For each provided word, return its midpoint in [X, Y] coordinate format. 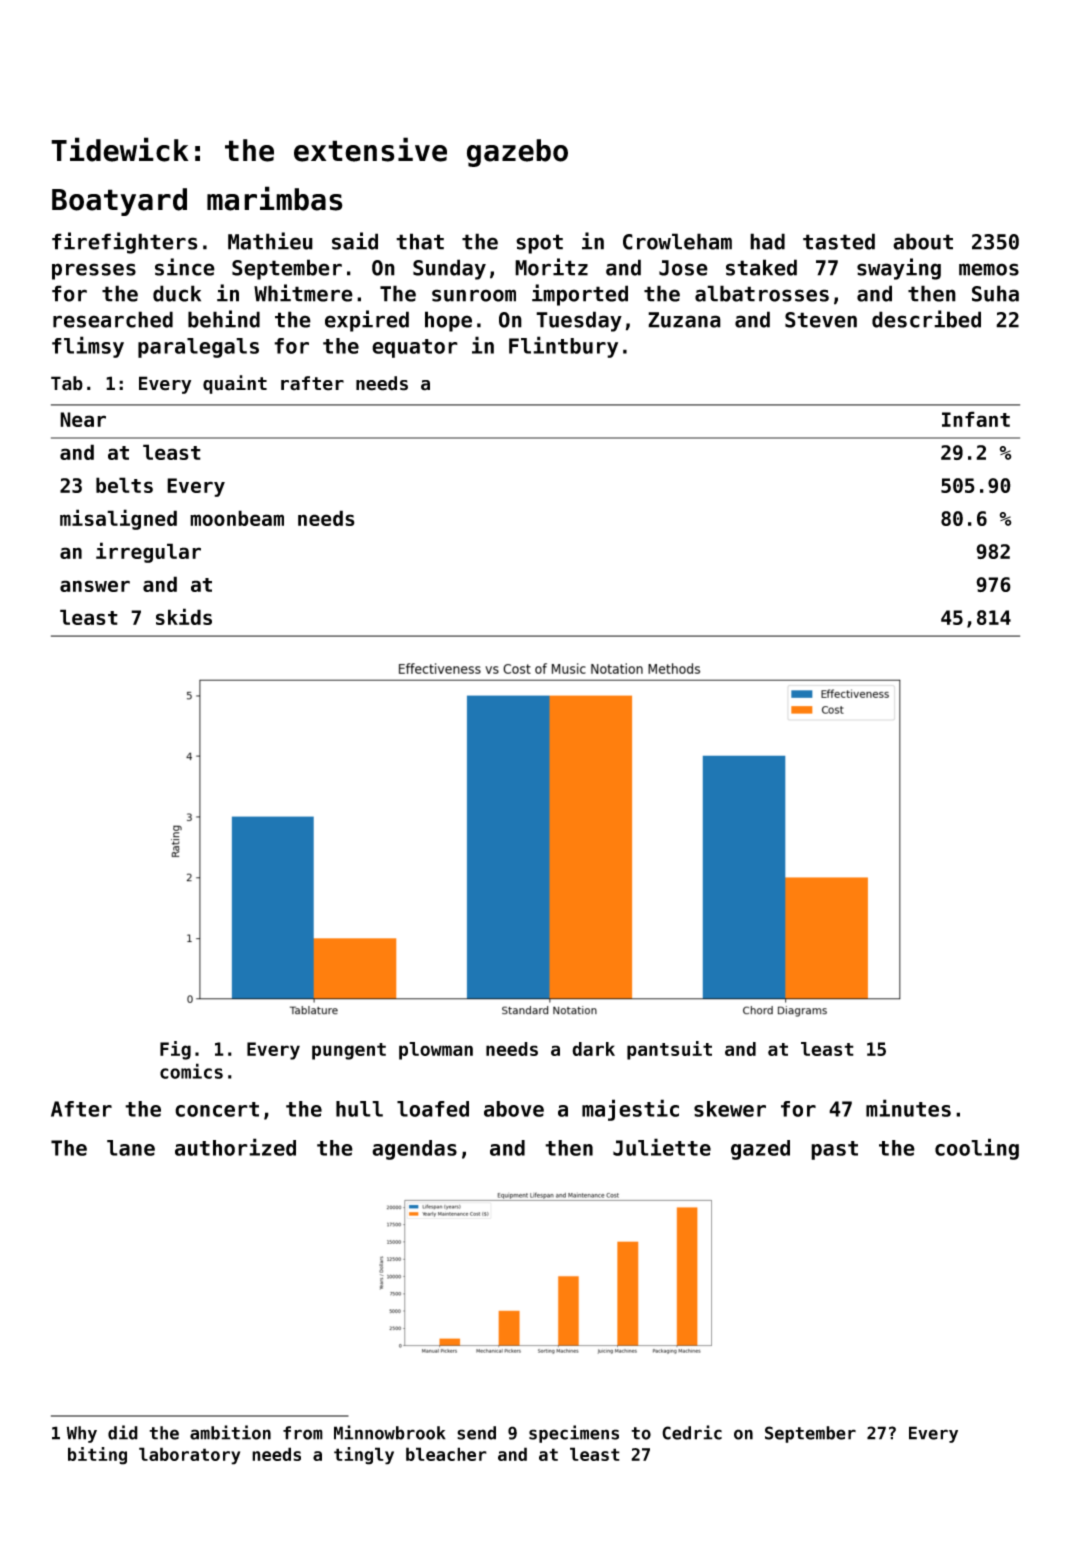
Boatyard [119, 202]
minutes [908, 1108]
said [355, 241]
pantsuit [669, 1050]
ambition [230, 1432]
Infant [976, 419]
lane [131, 1148]
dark [593, 1049]
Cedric [692, 1432]
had [767, 241]
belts [124, 485]
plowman [436, 1051]
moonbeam [237, 518]
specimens [574, 1434]
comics [191, 1071]
